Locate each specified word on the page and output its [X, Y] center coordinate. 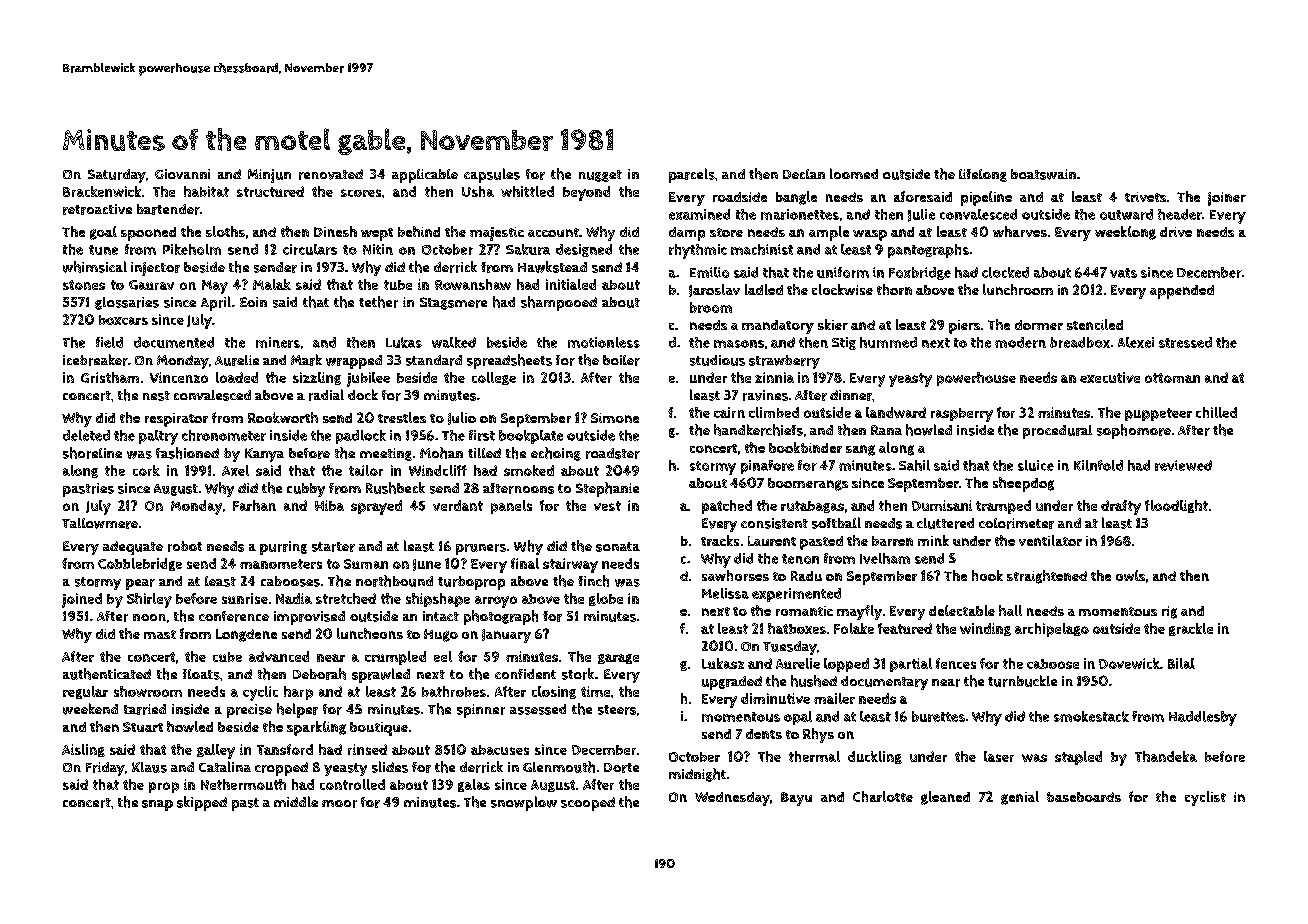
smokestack [1091, 716]
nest [156, 396]
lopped [846, 665]
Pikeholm [192, 249]
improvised [309, 618]
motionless [604, 342]
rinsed [367, 749]
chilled [1216, 412]
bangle [796, 198]
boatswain [1043, 174]
